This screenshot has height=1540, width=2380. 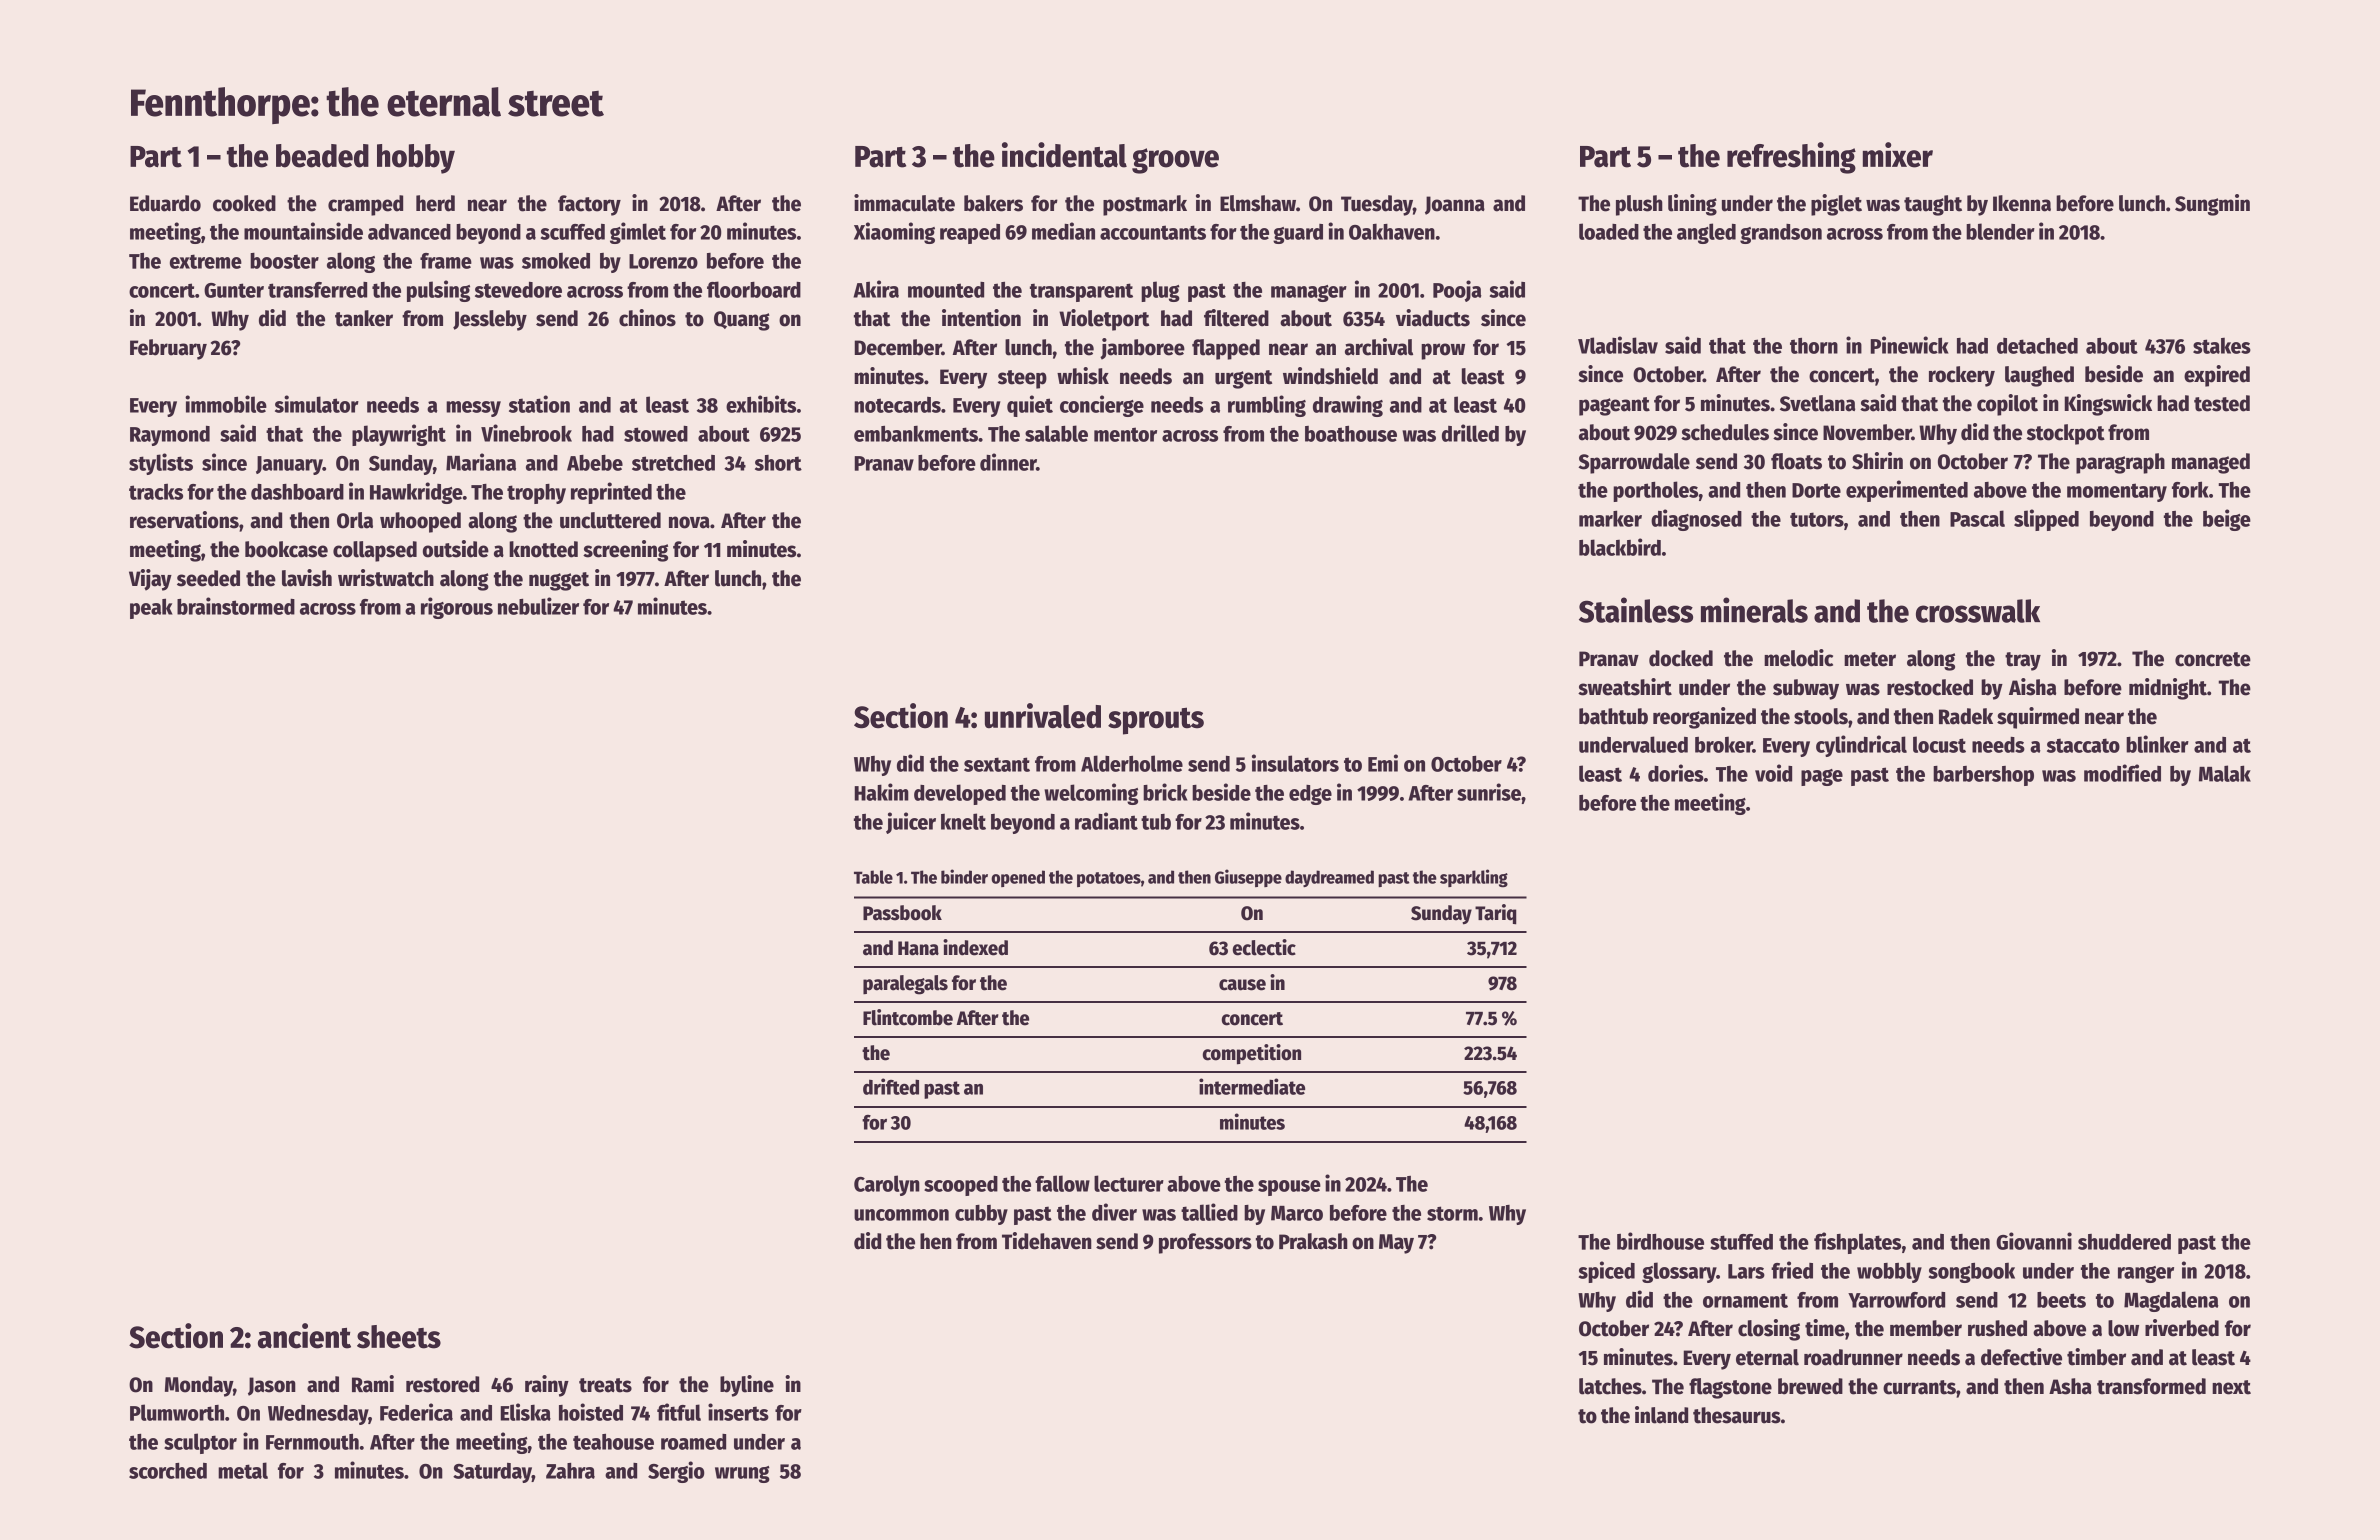 I want to click on groove, so click(x=1175, y=161).
